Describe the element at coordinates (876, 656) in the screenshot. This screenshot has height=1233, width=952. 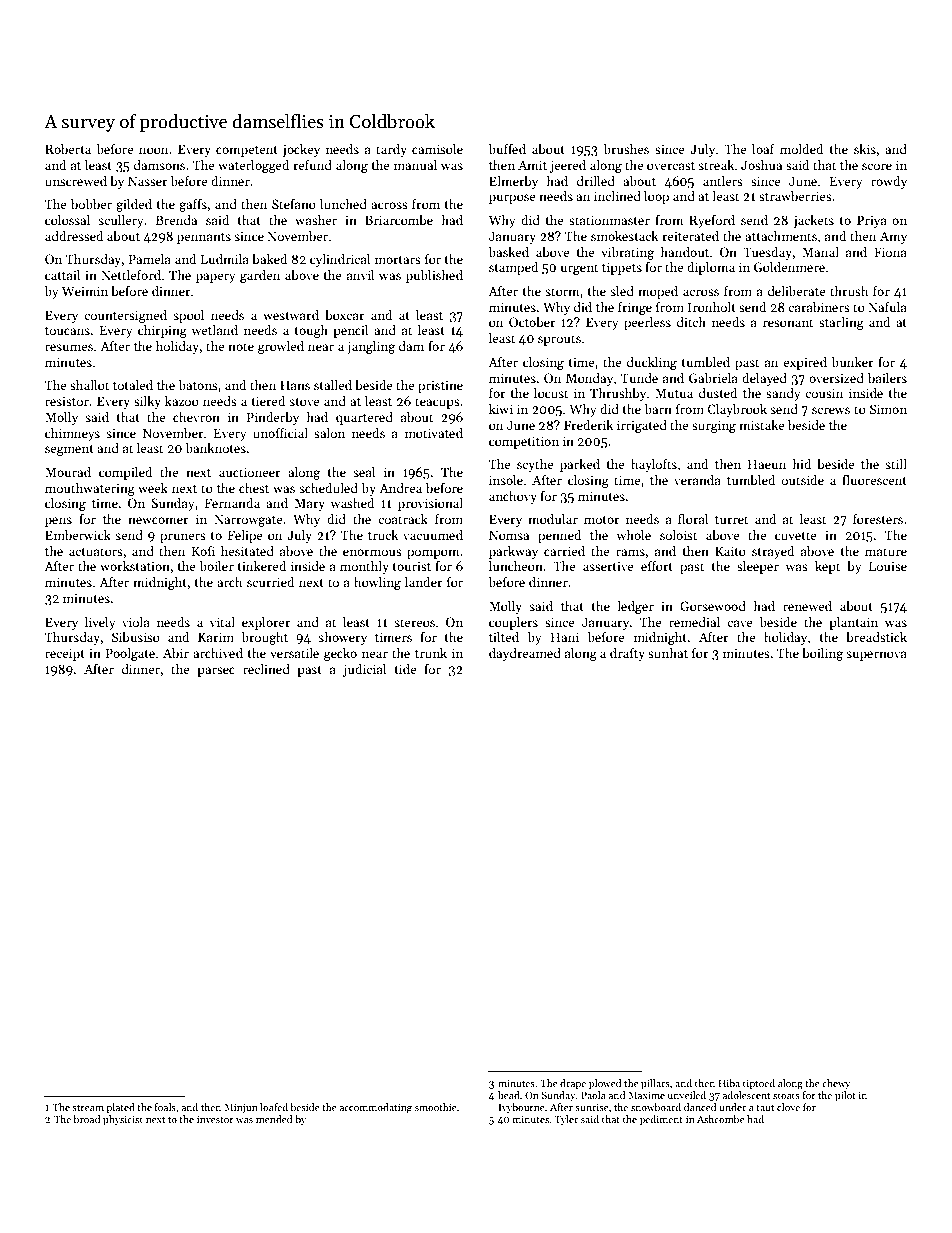
I see `supernova` at that location.
